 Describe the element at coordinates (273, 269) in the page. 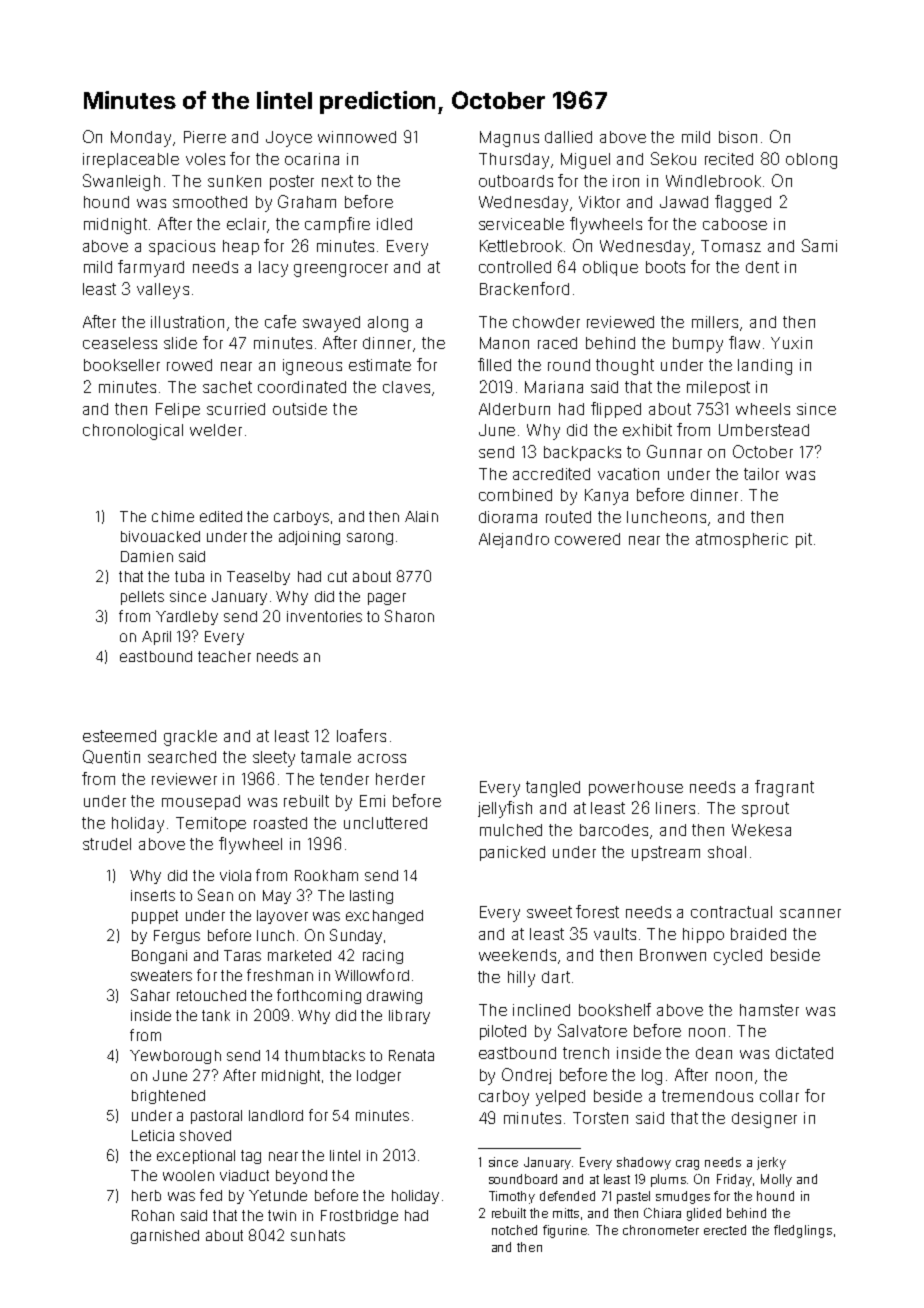

I see `lacy` at that location.
